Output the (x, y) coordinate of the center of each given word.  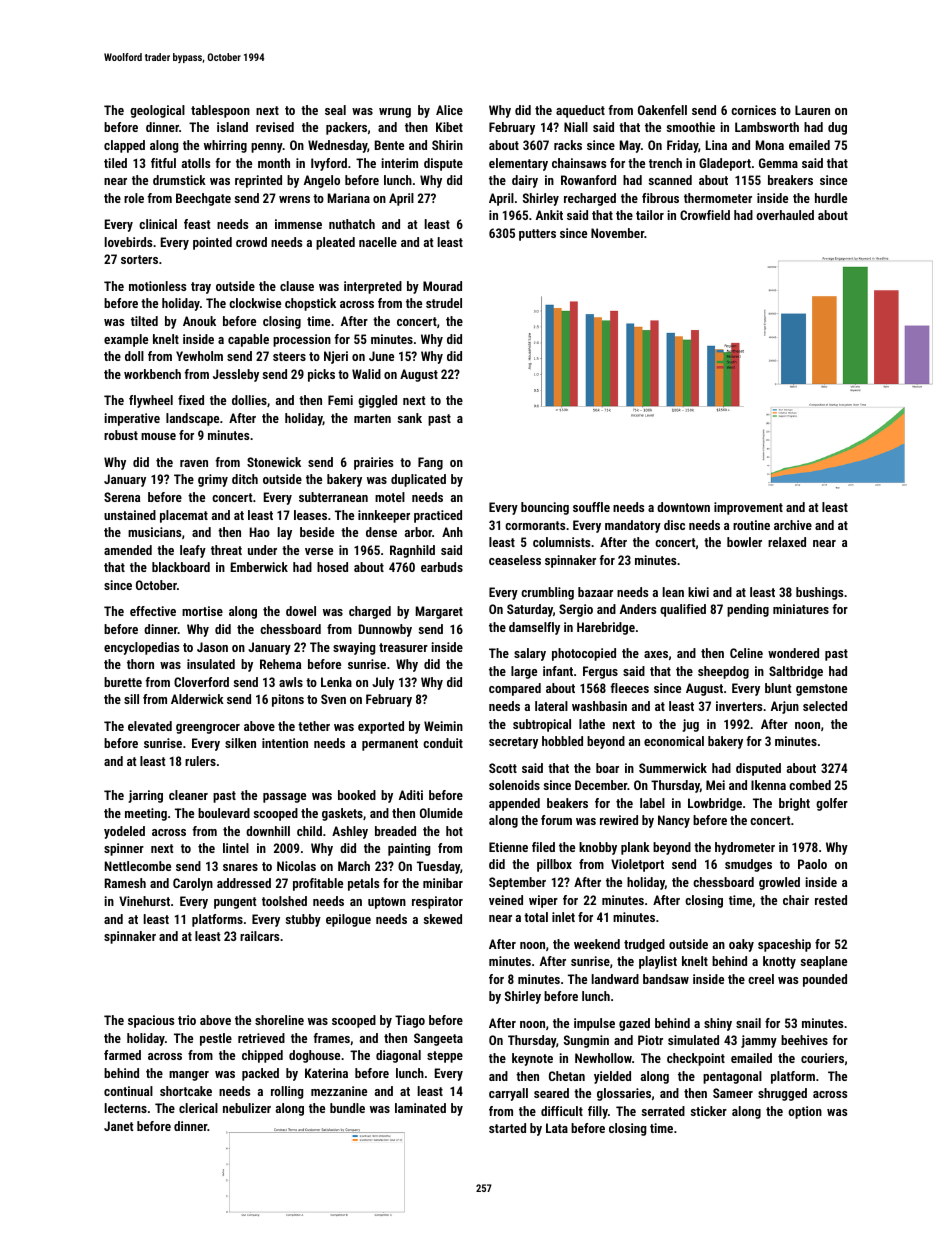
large (524, 672)
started (507, 1128)
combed (810, 785)
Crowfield (705, 215)
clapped (124, 146)
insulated (211, 664)
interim (400, 163)
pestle (216, 1039)
